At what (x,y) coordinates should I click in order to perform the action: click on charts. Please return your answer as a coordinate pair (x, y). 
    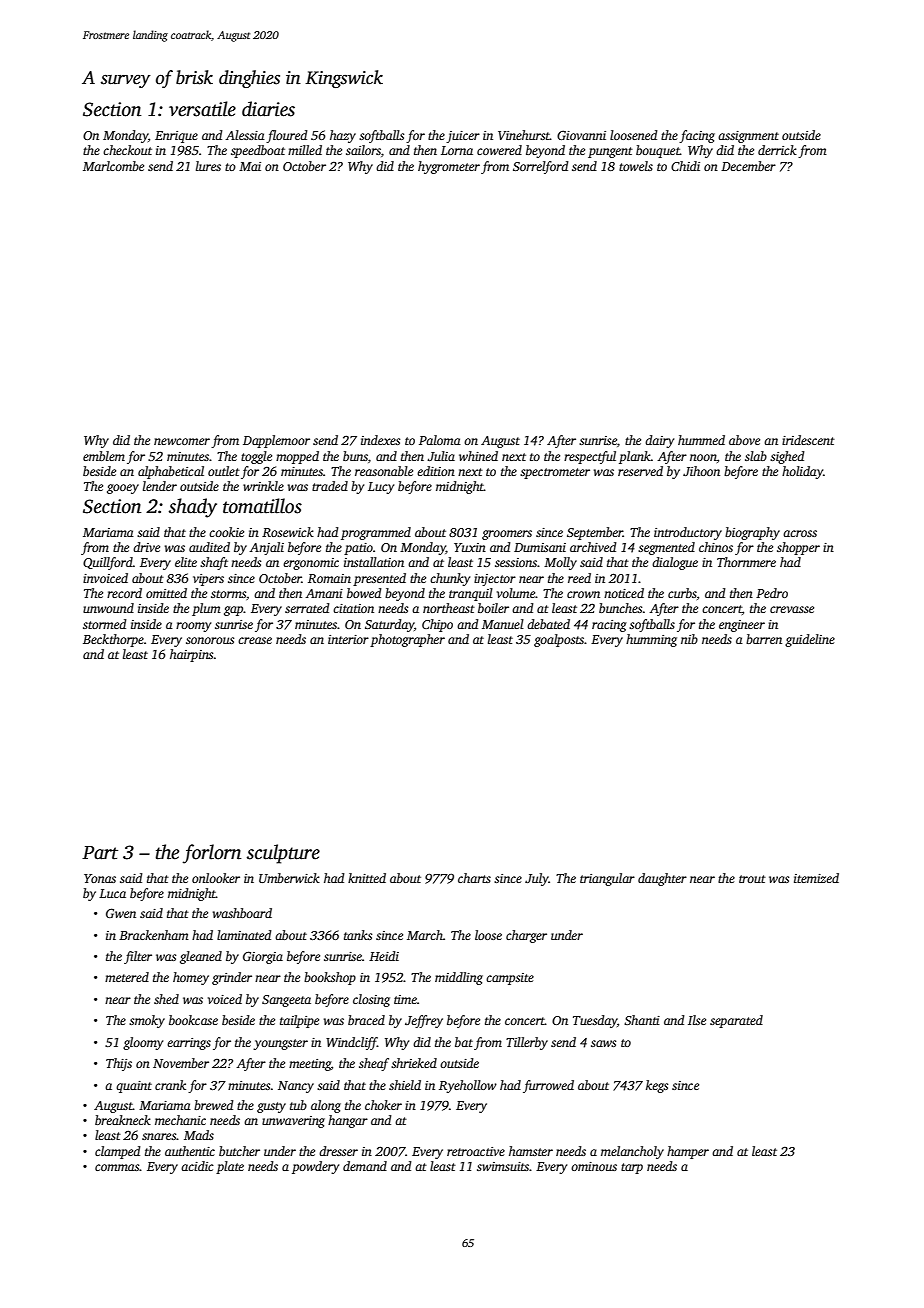
    Looking at the image, I should click on (474, 878).
